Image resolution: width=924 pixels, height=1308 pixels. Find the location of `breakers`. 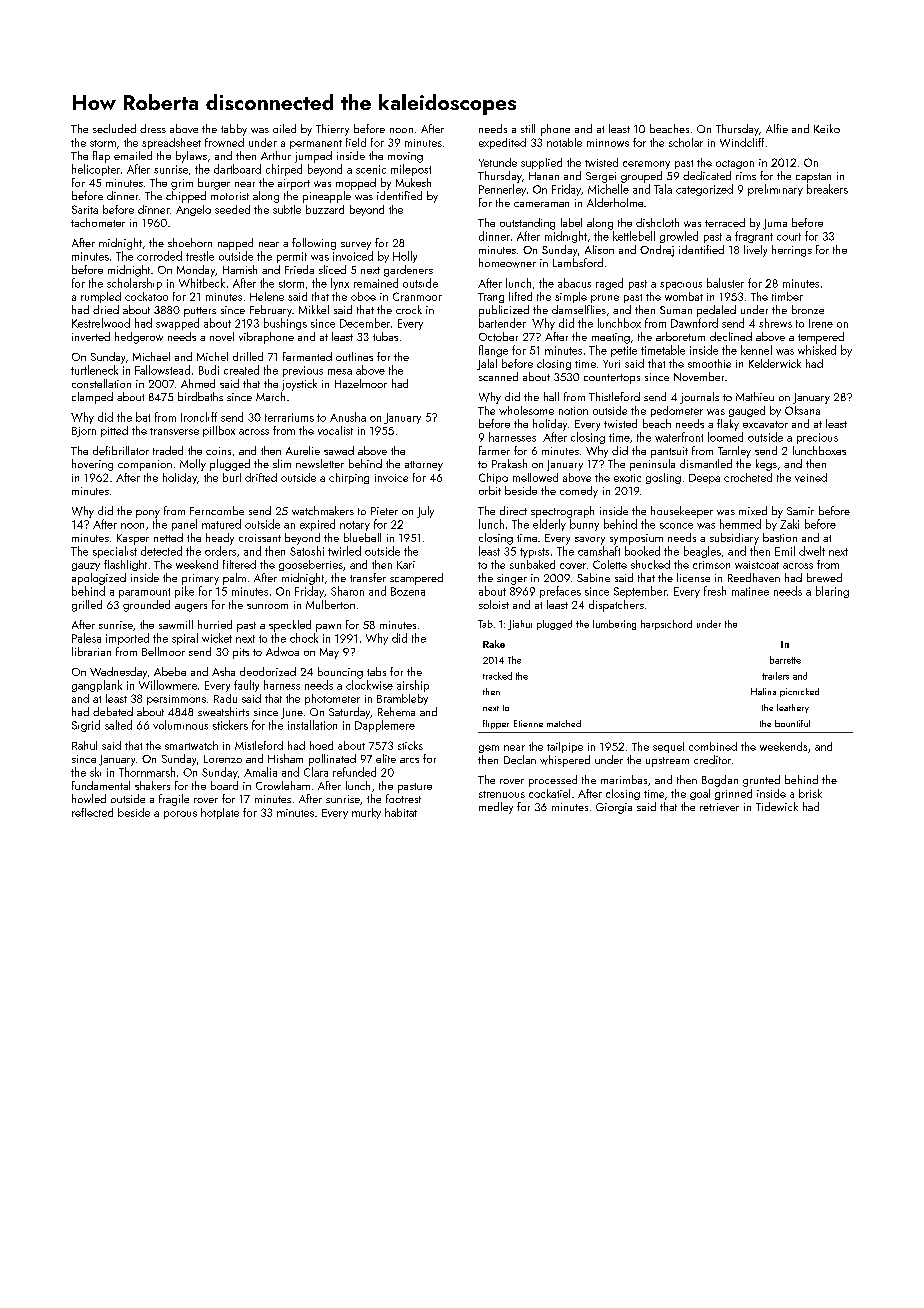

breakers is located at coordinates (827, 189).
